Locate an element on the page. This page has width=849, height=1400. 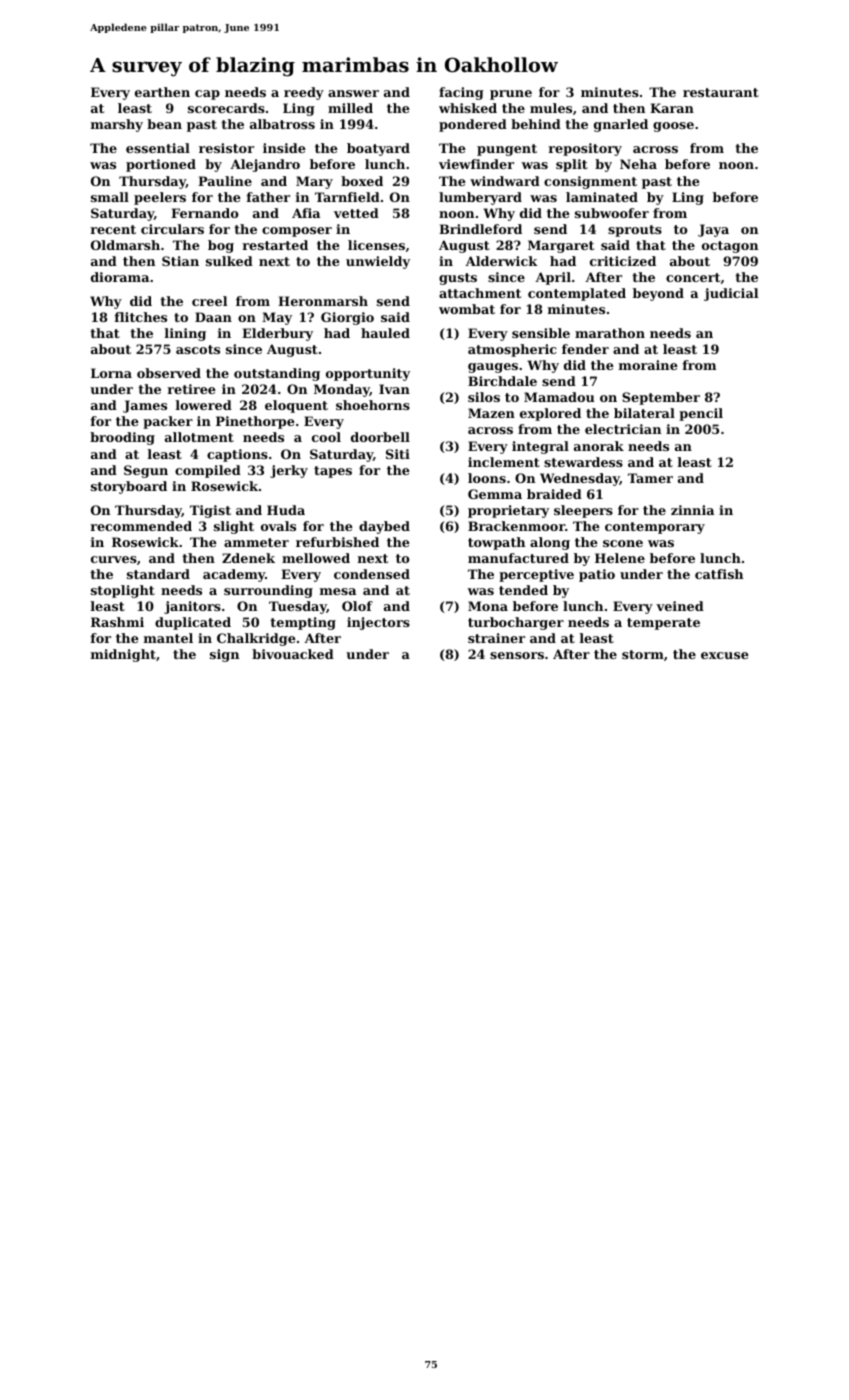
restaurant is located at coordinates (721, 92).
